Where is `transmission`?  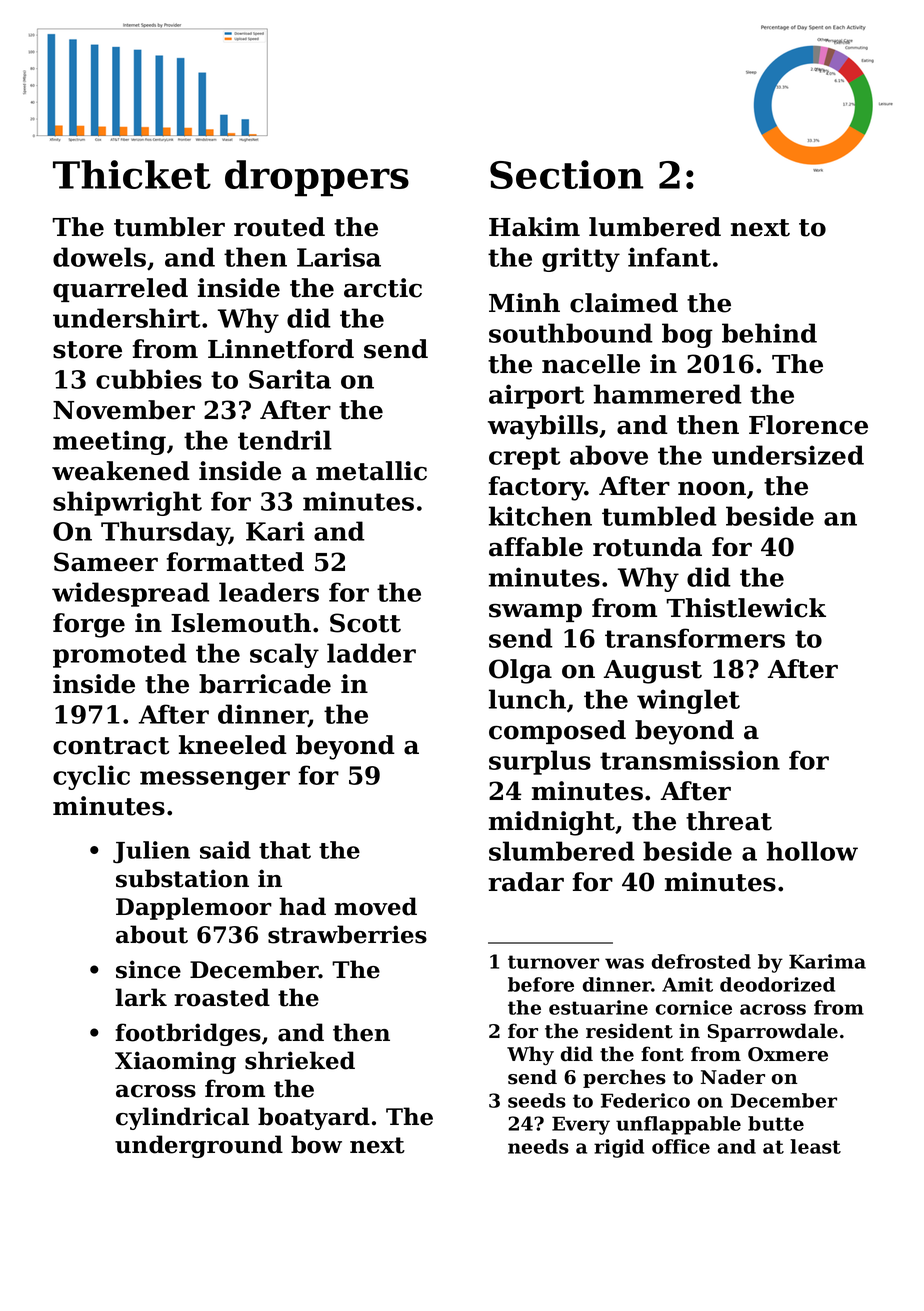 transmission is located at coordinates (690, 760).
